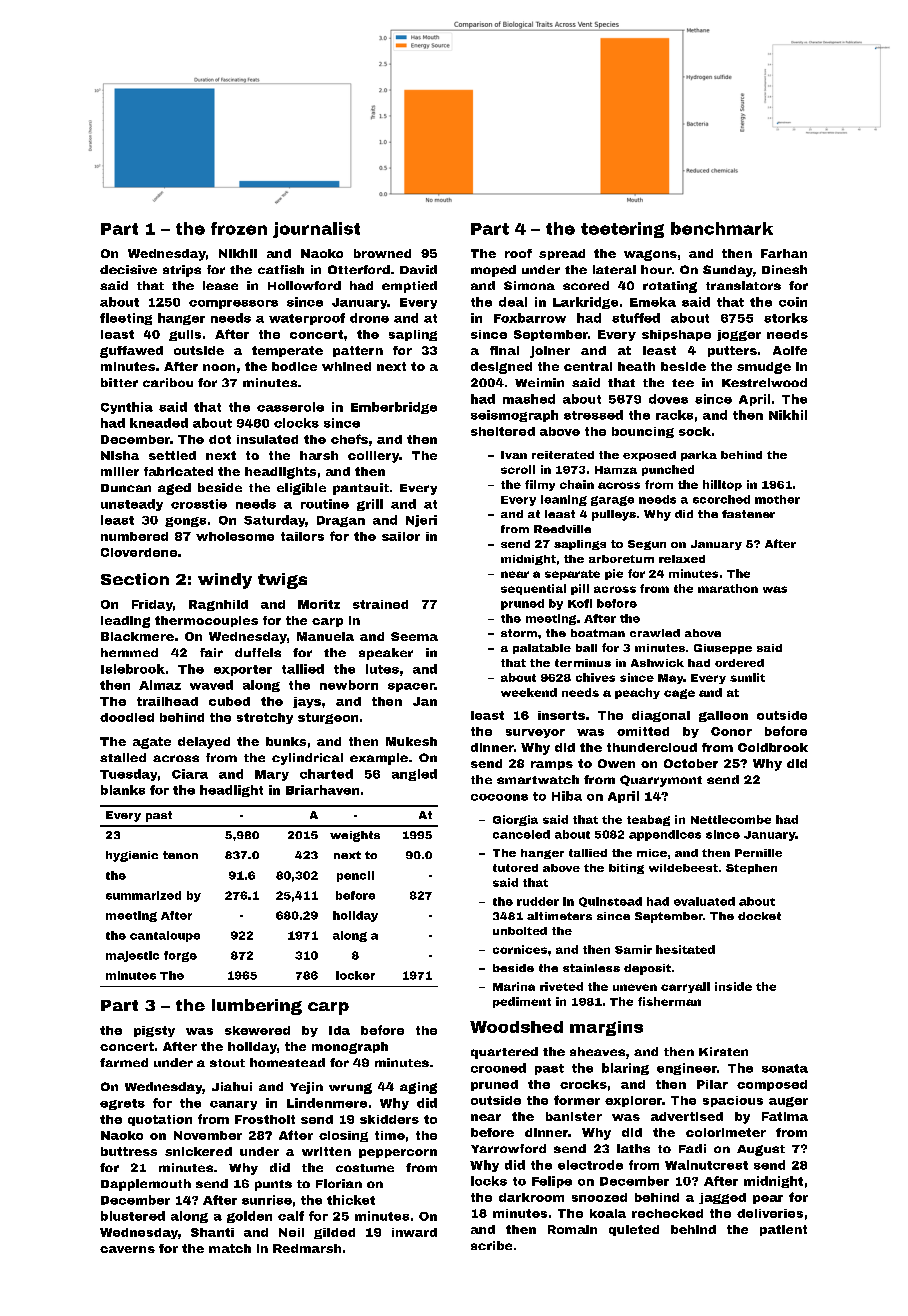  What do you see at coordinates (616, 470) in the screenshot?
I see `Hamza` at bounding box center [616, 470].
